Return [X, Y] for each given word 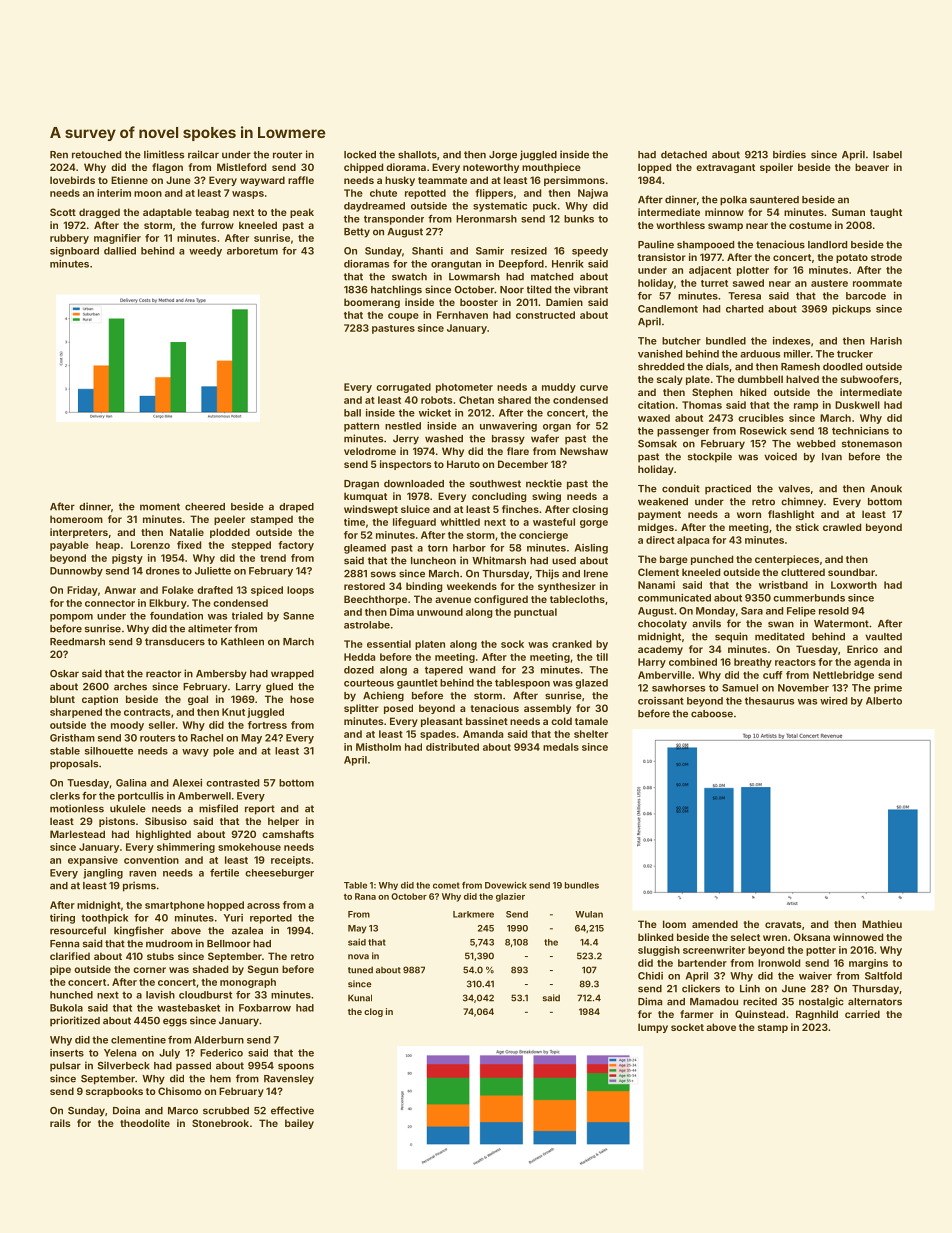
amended [715, 924]
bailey [299, 1124]
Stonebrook [220, 1123]
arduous [760, 354]
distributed [452, 747]
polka [733, 201]
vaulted [883, 637]
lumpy [653, 1028]
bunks [579, 219]
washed [444, 439]
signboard [74, 252]
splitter [361, 709]
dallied [120, 251]
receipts [291, 861]
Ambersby [221, 675]
